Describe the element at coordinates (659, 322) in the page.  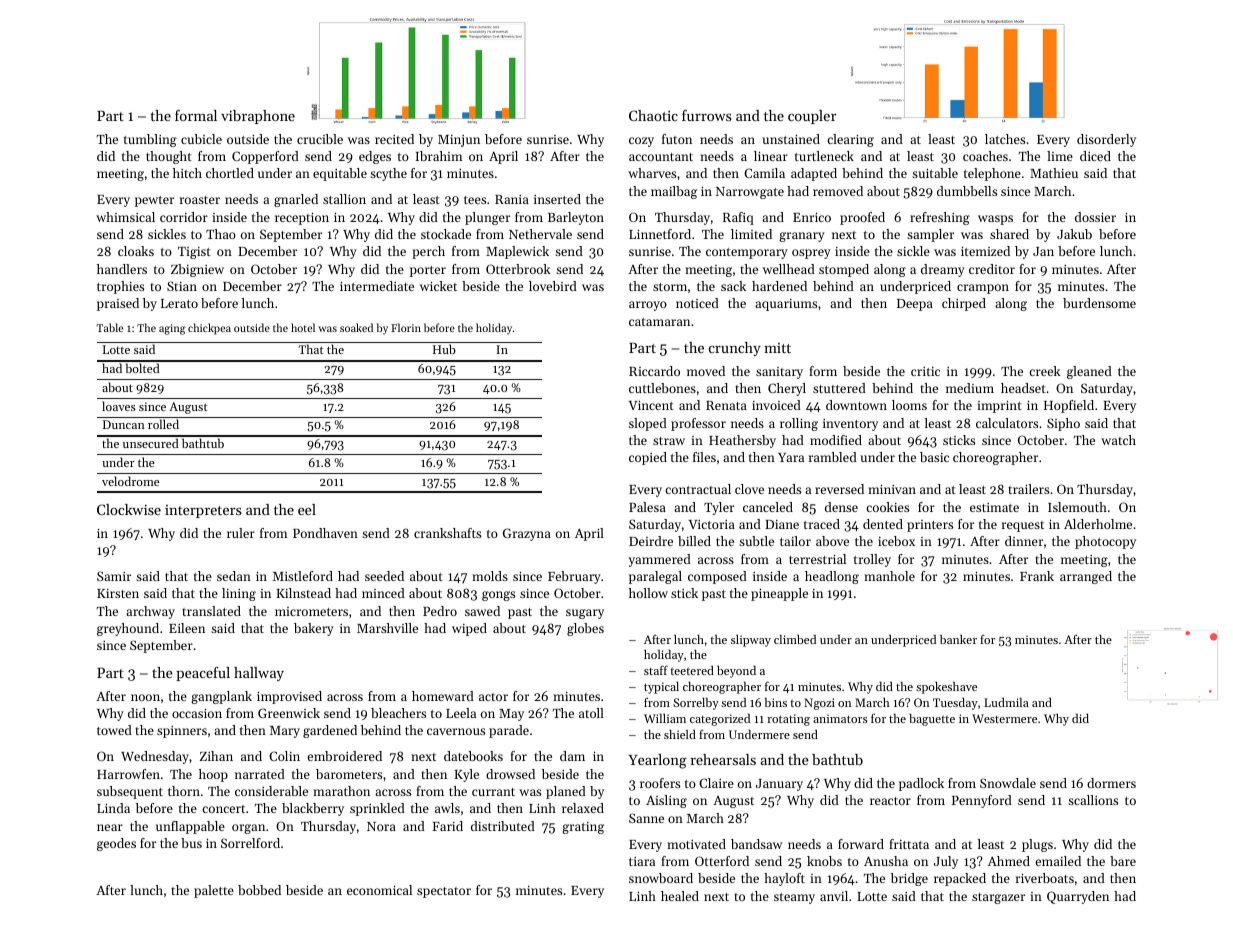
I see `catamaran` at that location.
